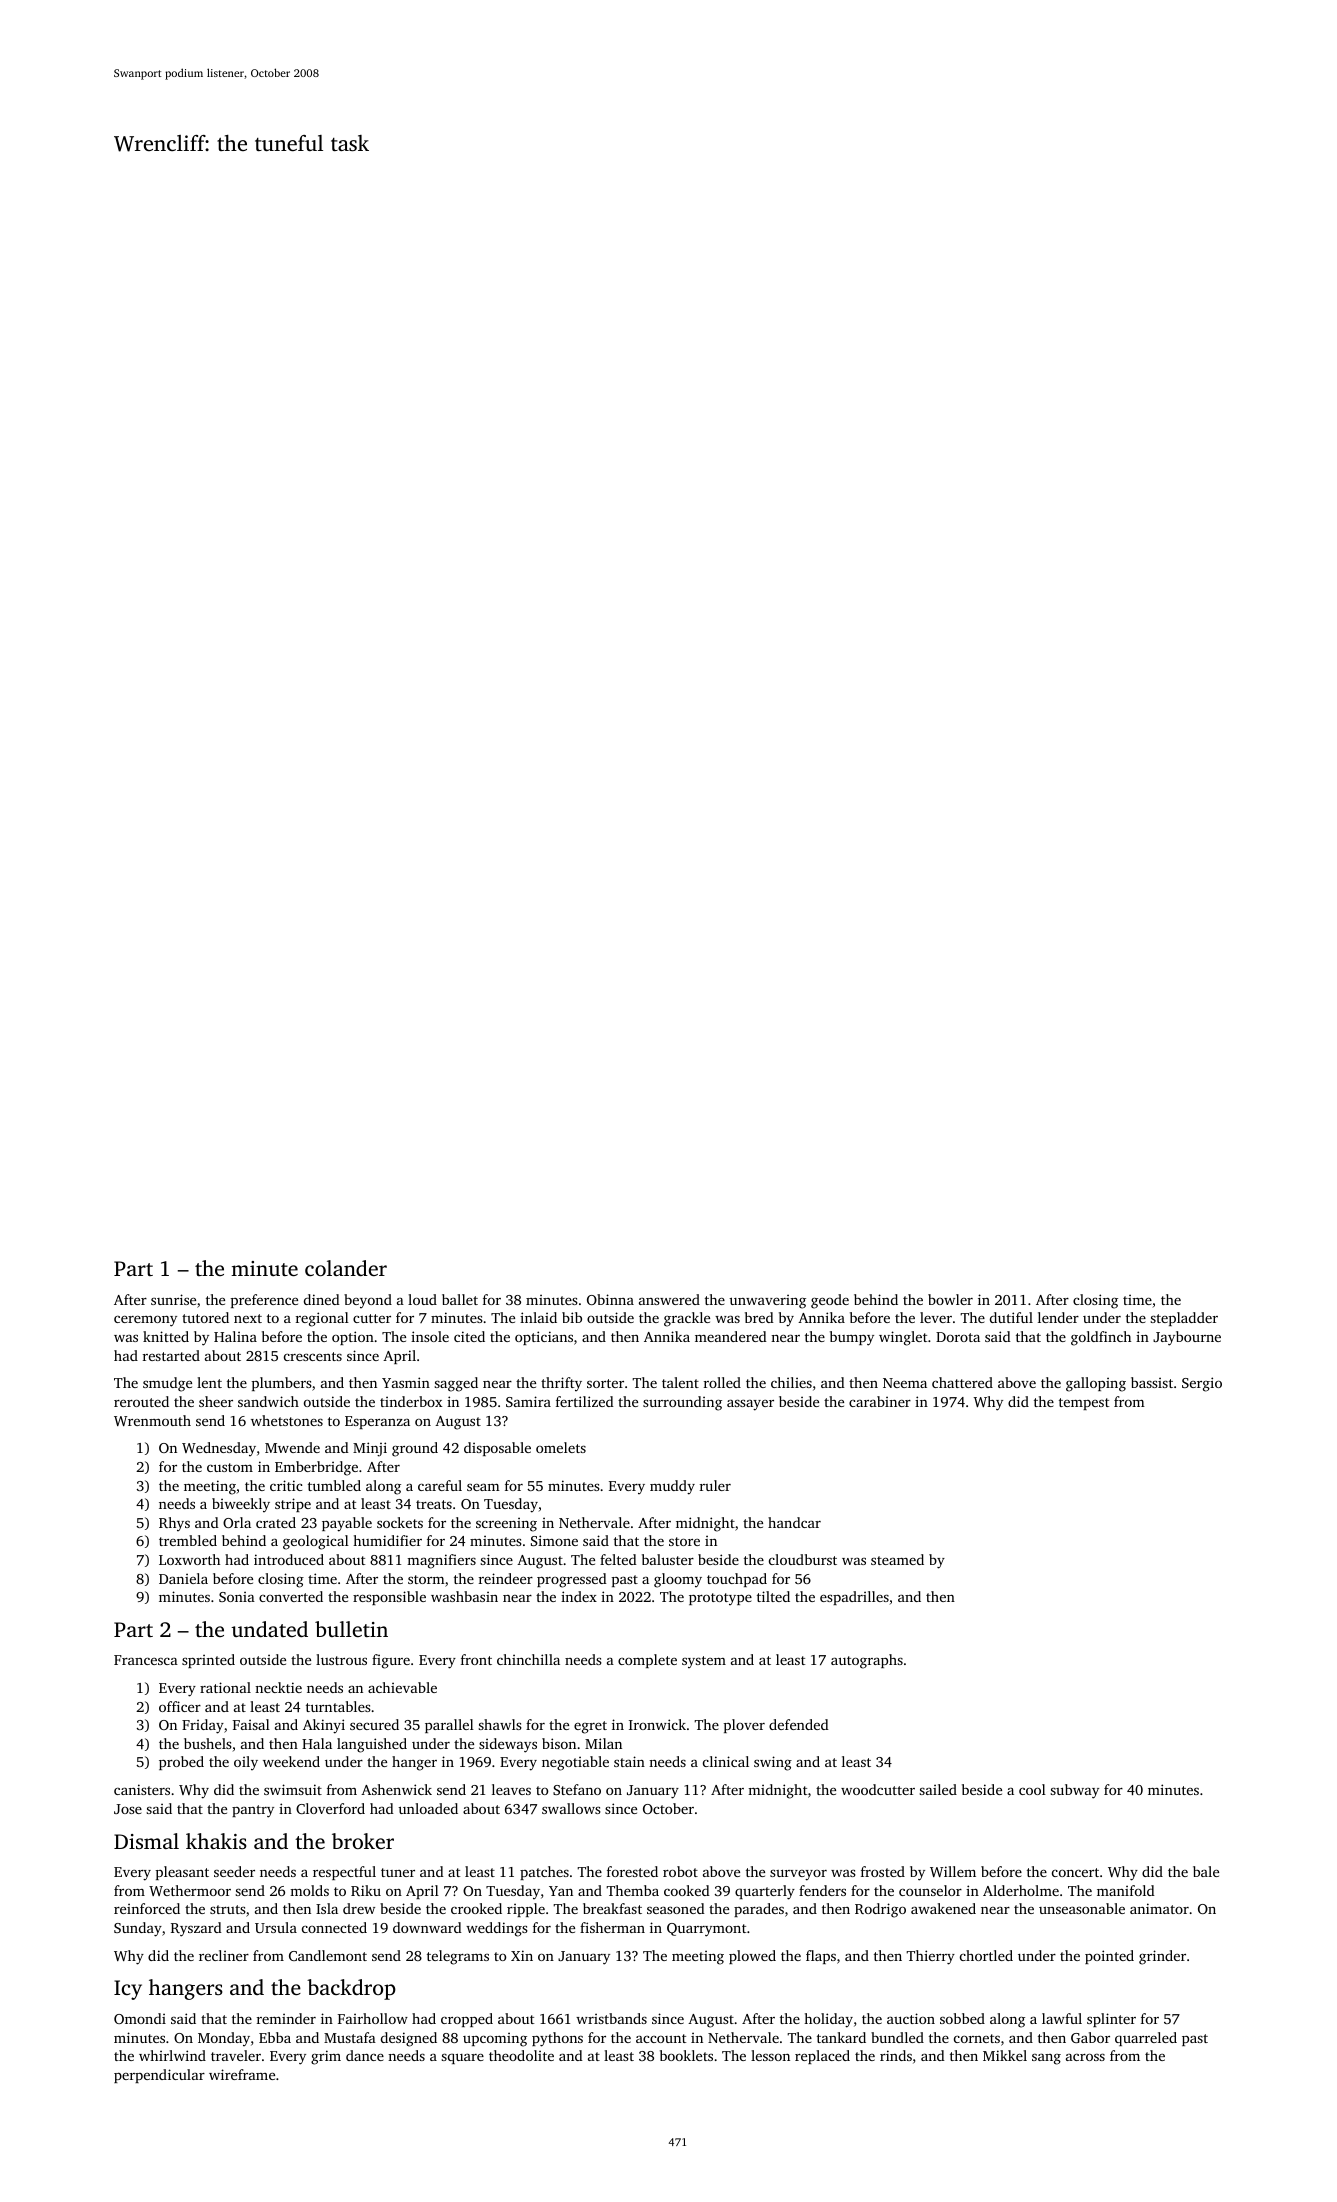  What do you see at coordinates (799, 1724) in the screenshot?
I see `defended` at bounding box center [799, 1724].
